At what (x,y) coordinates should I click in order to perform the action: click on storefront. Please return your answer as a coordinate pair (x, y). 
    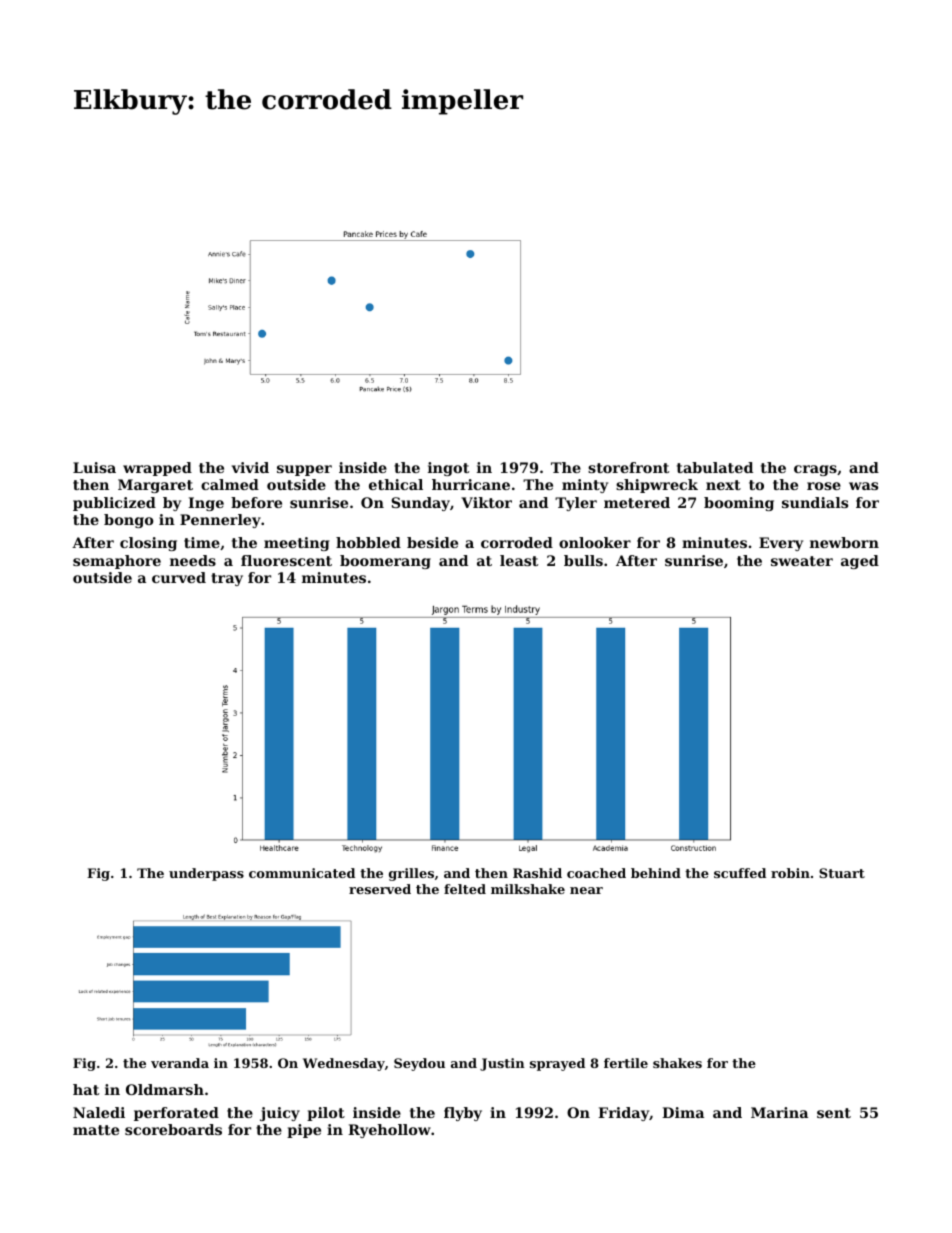
    Looking at the image, I should click on (628, 467).
